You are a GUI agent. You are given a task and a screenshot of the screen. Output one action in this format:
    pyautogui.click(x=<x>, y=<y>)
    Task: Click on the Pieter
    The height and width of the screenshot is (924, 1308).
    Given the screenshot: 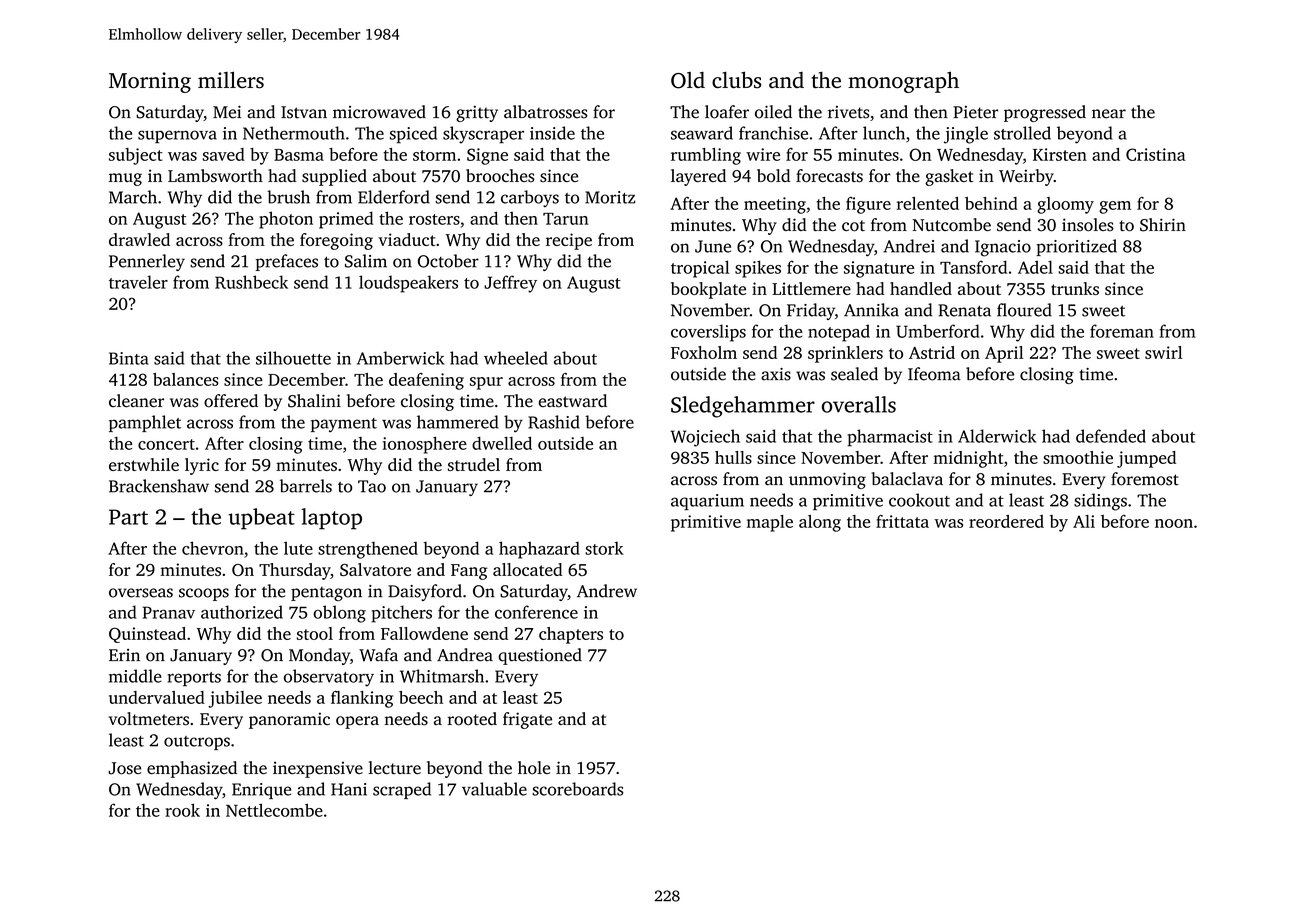 What is the action you would take?
    pyautogui.click(x=975, y=112)
